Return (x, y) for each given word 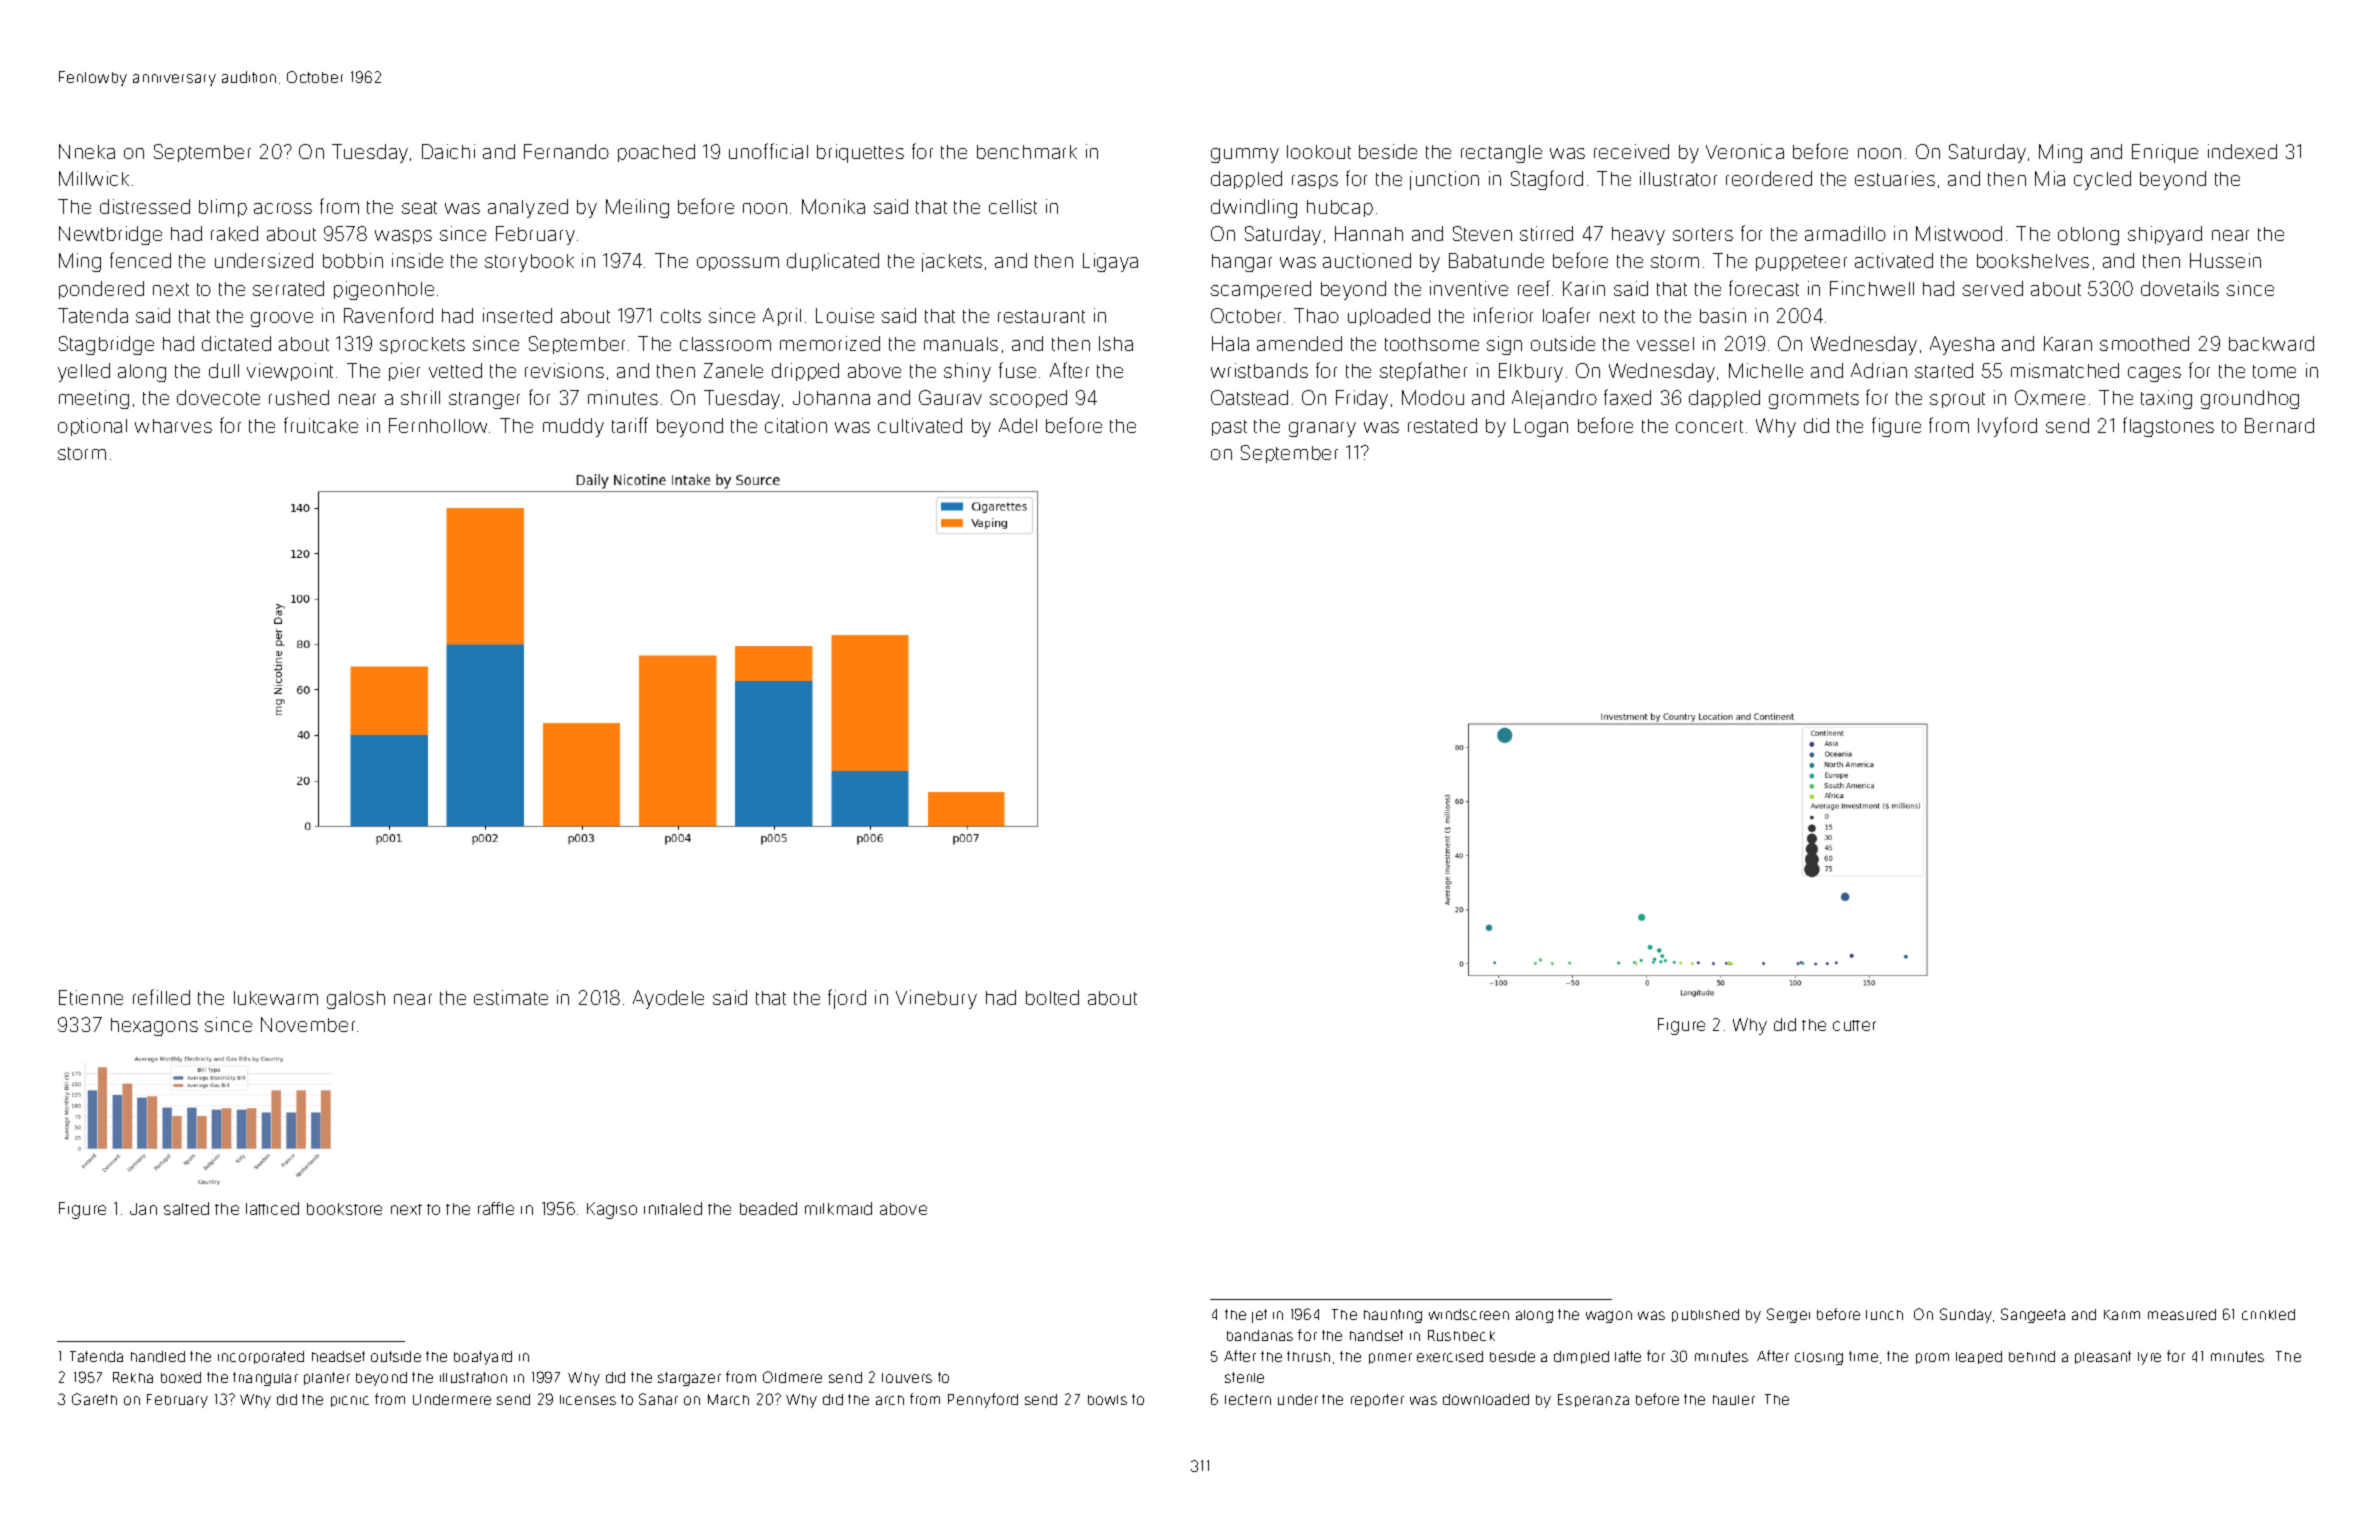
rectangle (1501, 154)
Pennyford (983, 1400)
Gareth (94, 1399)
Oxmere (2050, 397)
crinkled (2268, 1314)
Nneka (87, 151)
